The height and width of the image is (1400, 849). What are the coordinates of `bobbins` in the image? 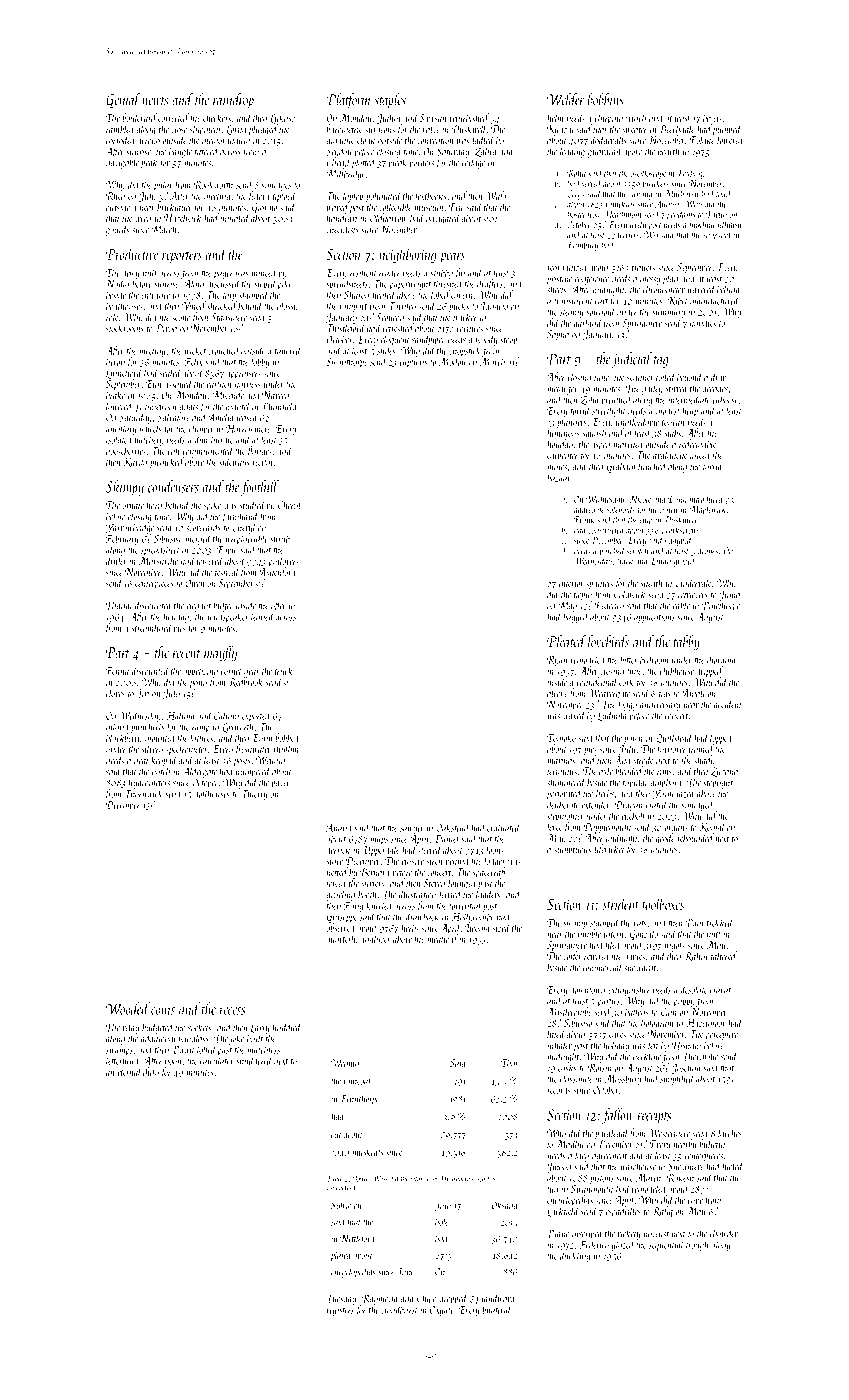 It's located at (606, 99).
